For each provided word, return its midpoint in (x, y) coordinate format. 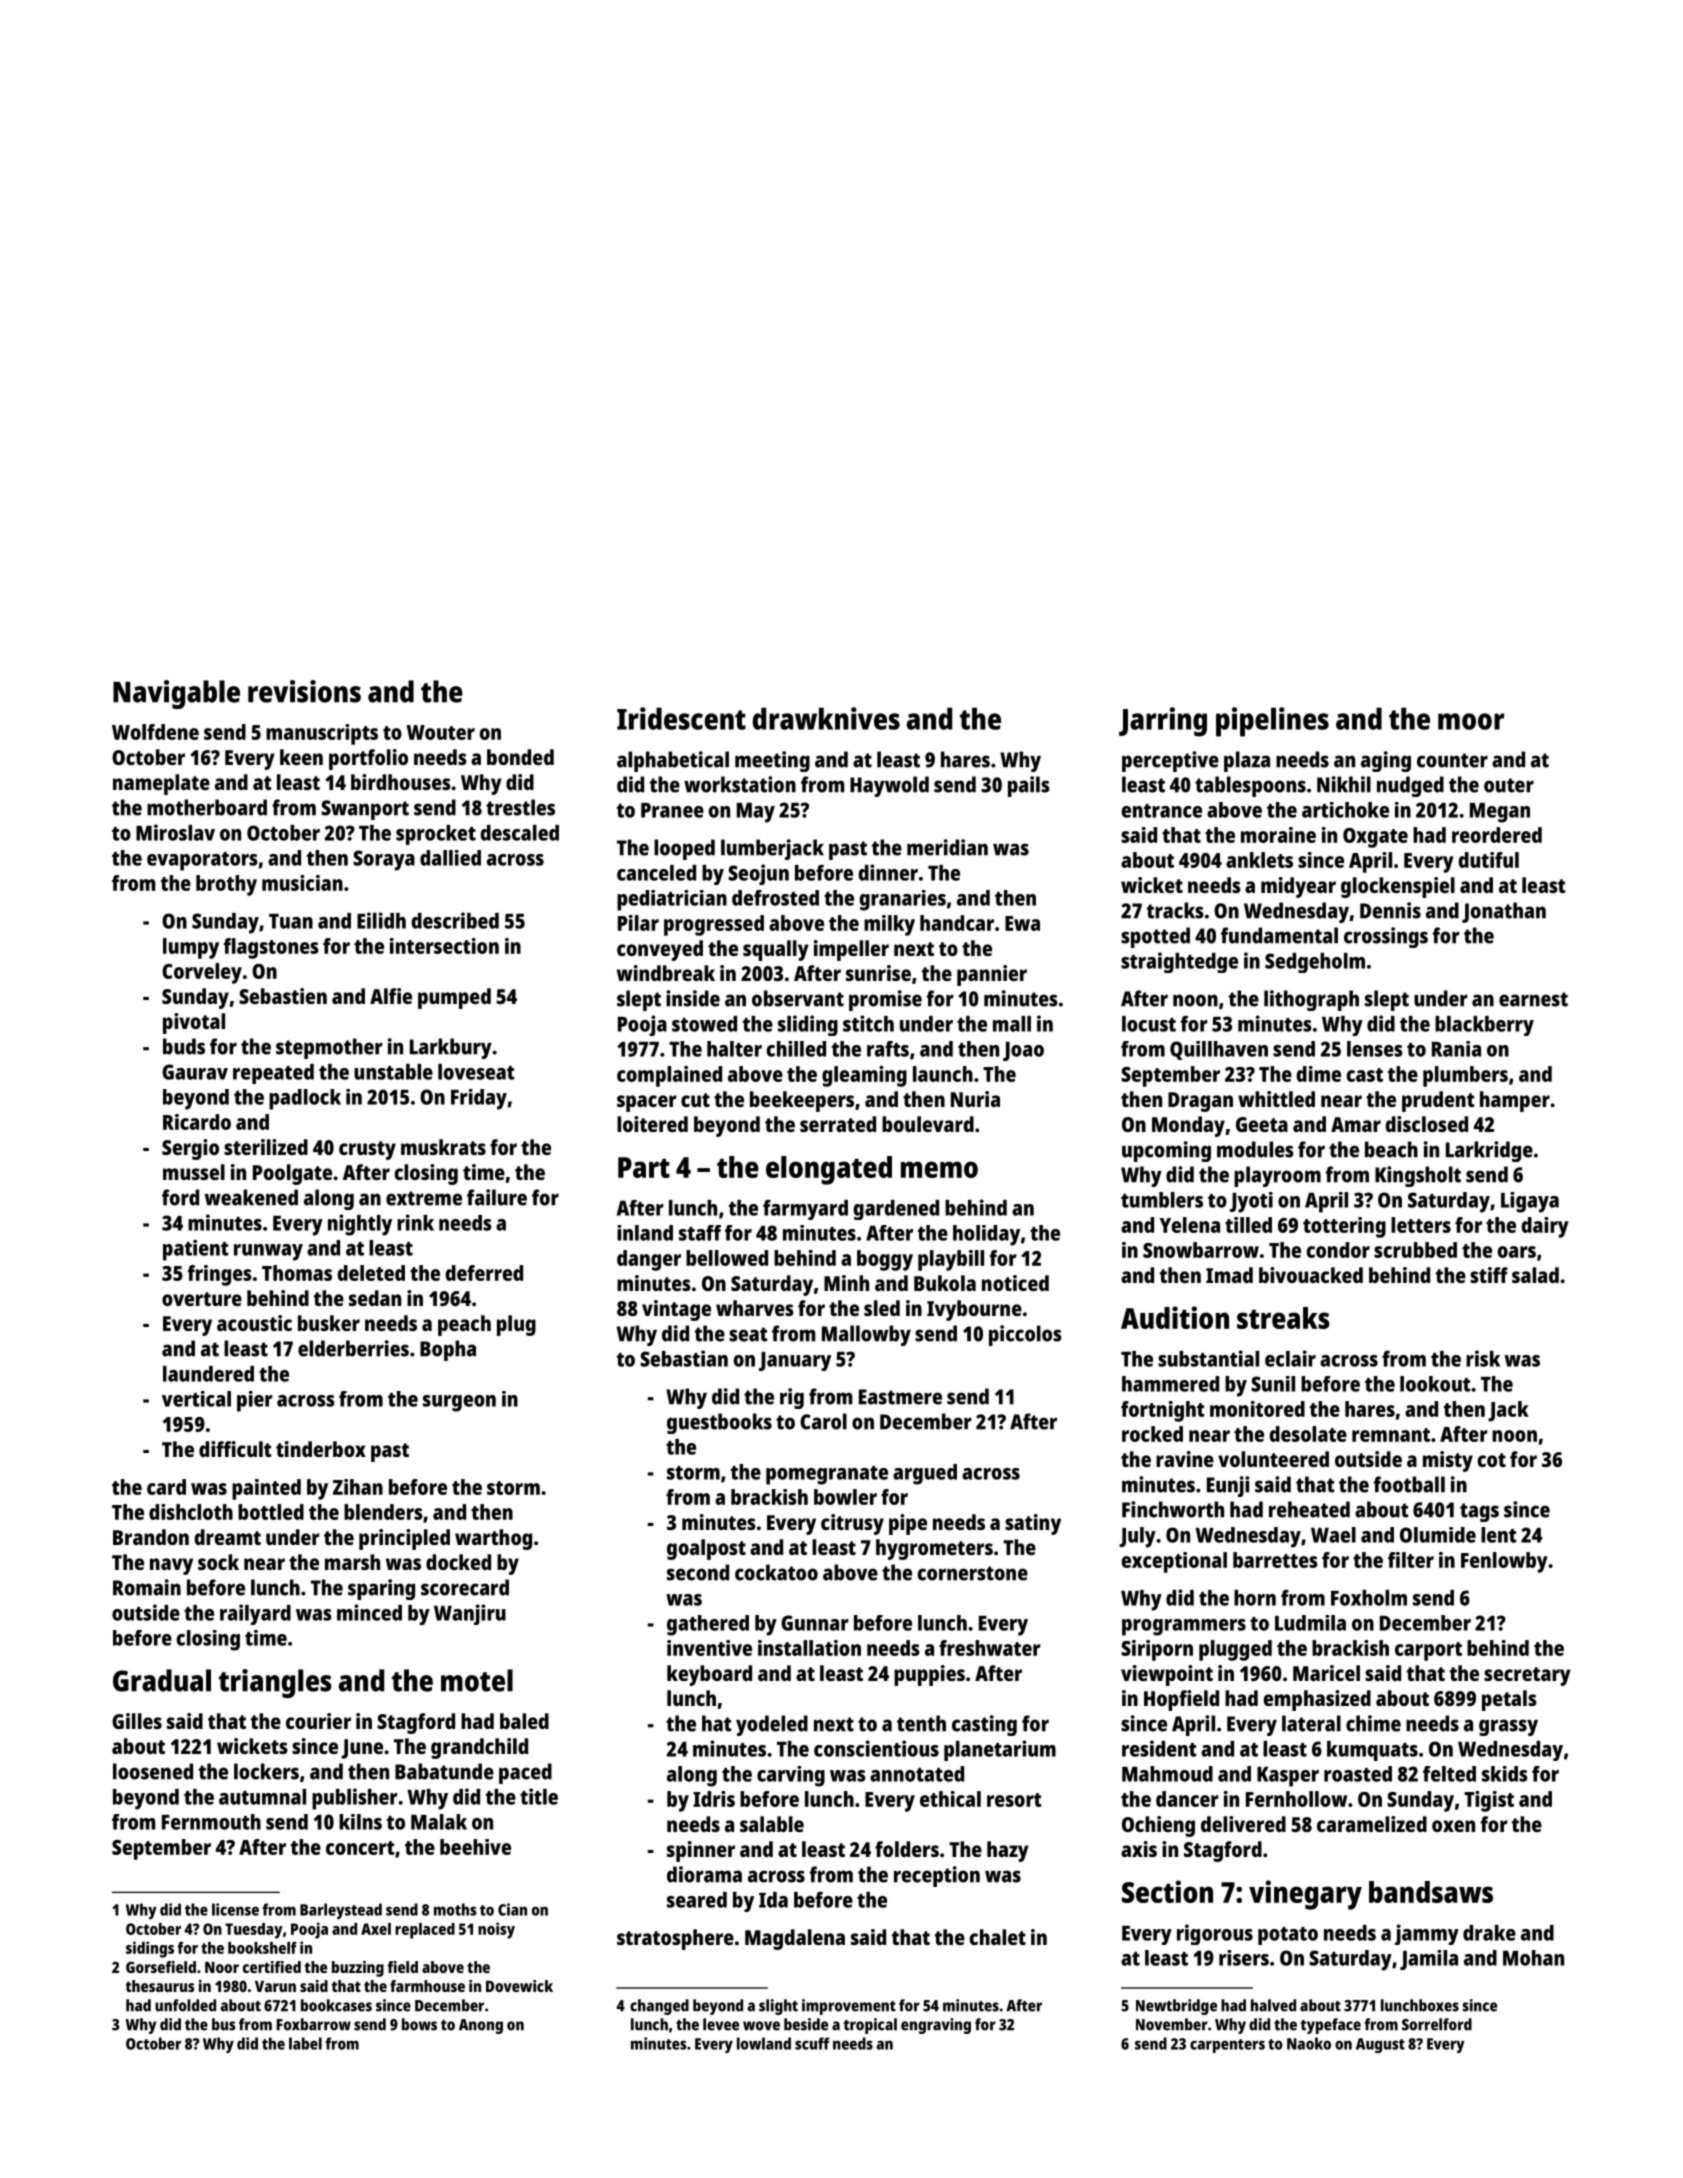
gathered (708, 1625)
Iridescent (681, 718)
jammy (1427, 1934)
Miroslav (175, 832)
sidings (150, 1949)
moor (1471, 721)
